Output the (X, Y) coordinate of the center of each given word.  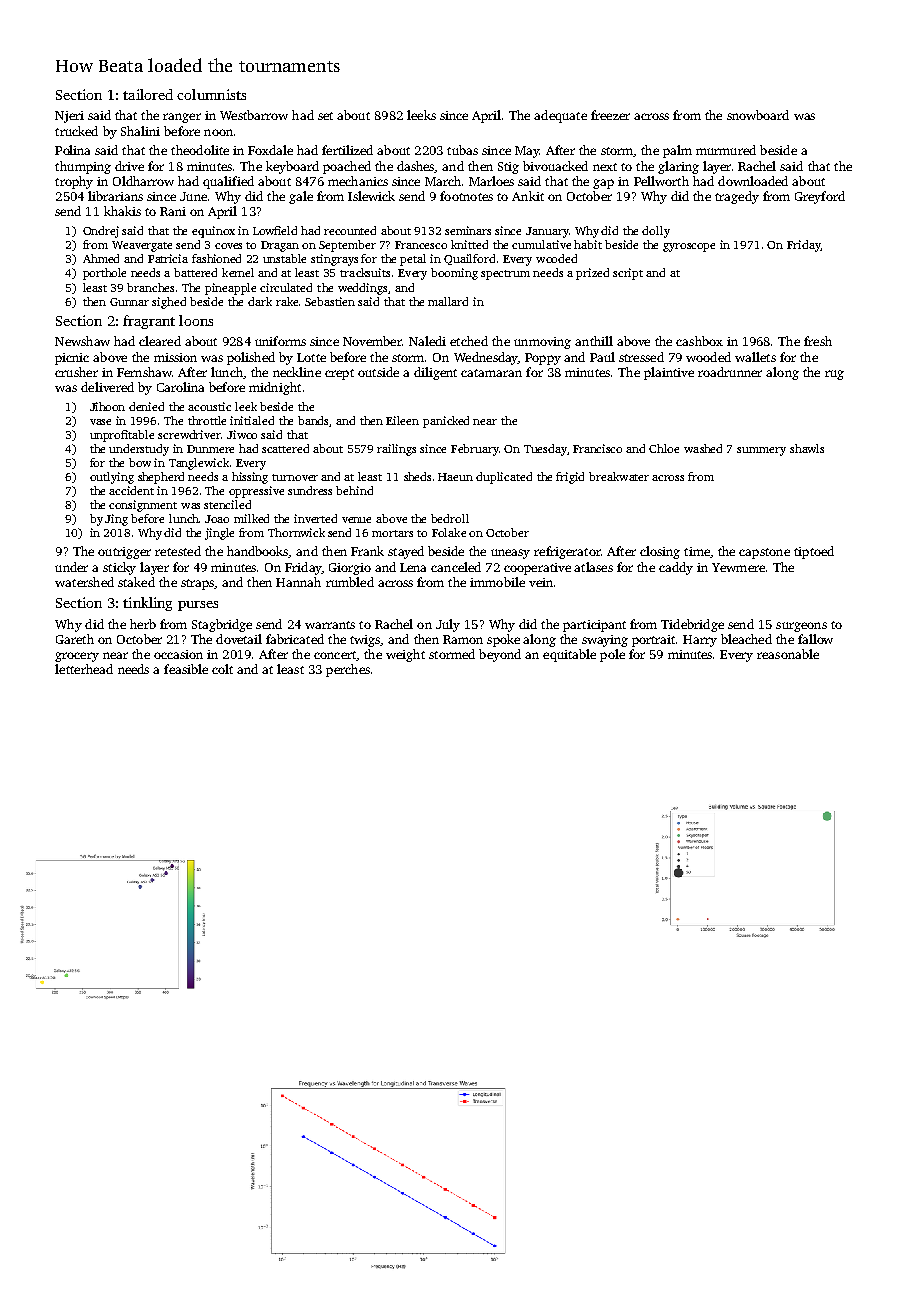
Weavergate (142, 246)
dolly (656, 232)
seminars (468, 230)
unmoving (542, 343)
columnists (211, 94)
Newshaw (82, 341)
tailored (148, 94)
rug (834, 375)
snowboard (758, 115)
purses (198, 606)
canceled (456, 567)
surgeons (801, 627)
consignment (143, 506)
